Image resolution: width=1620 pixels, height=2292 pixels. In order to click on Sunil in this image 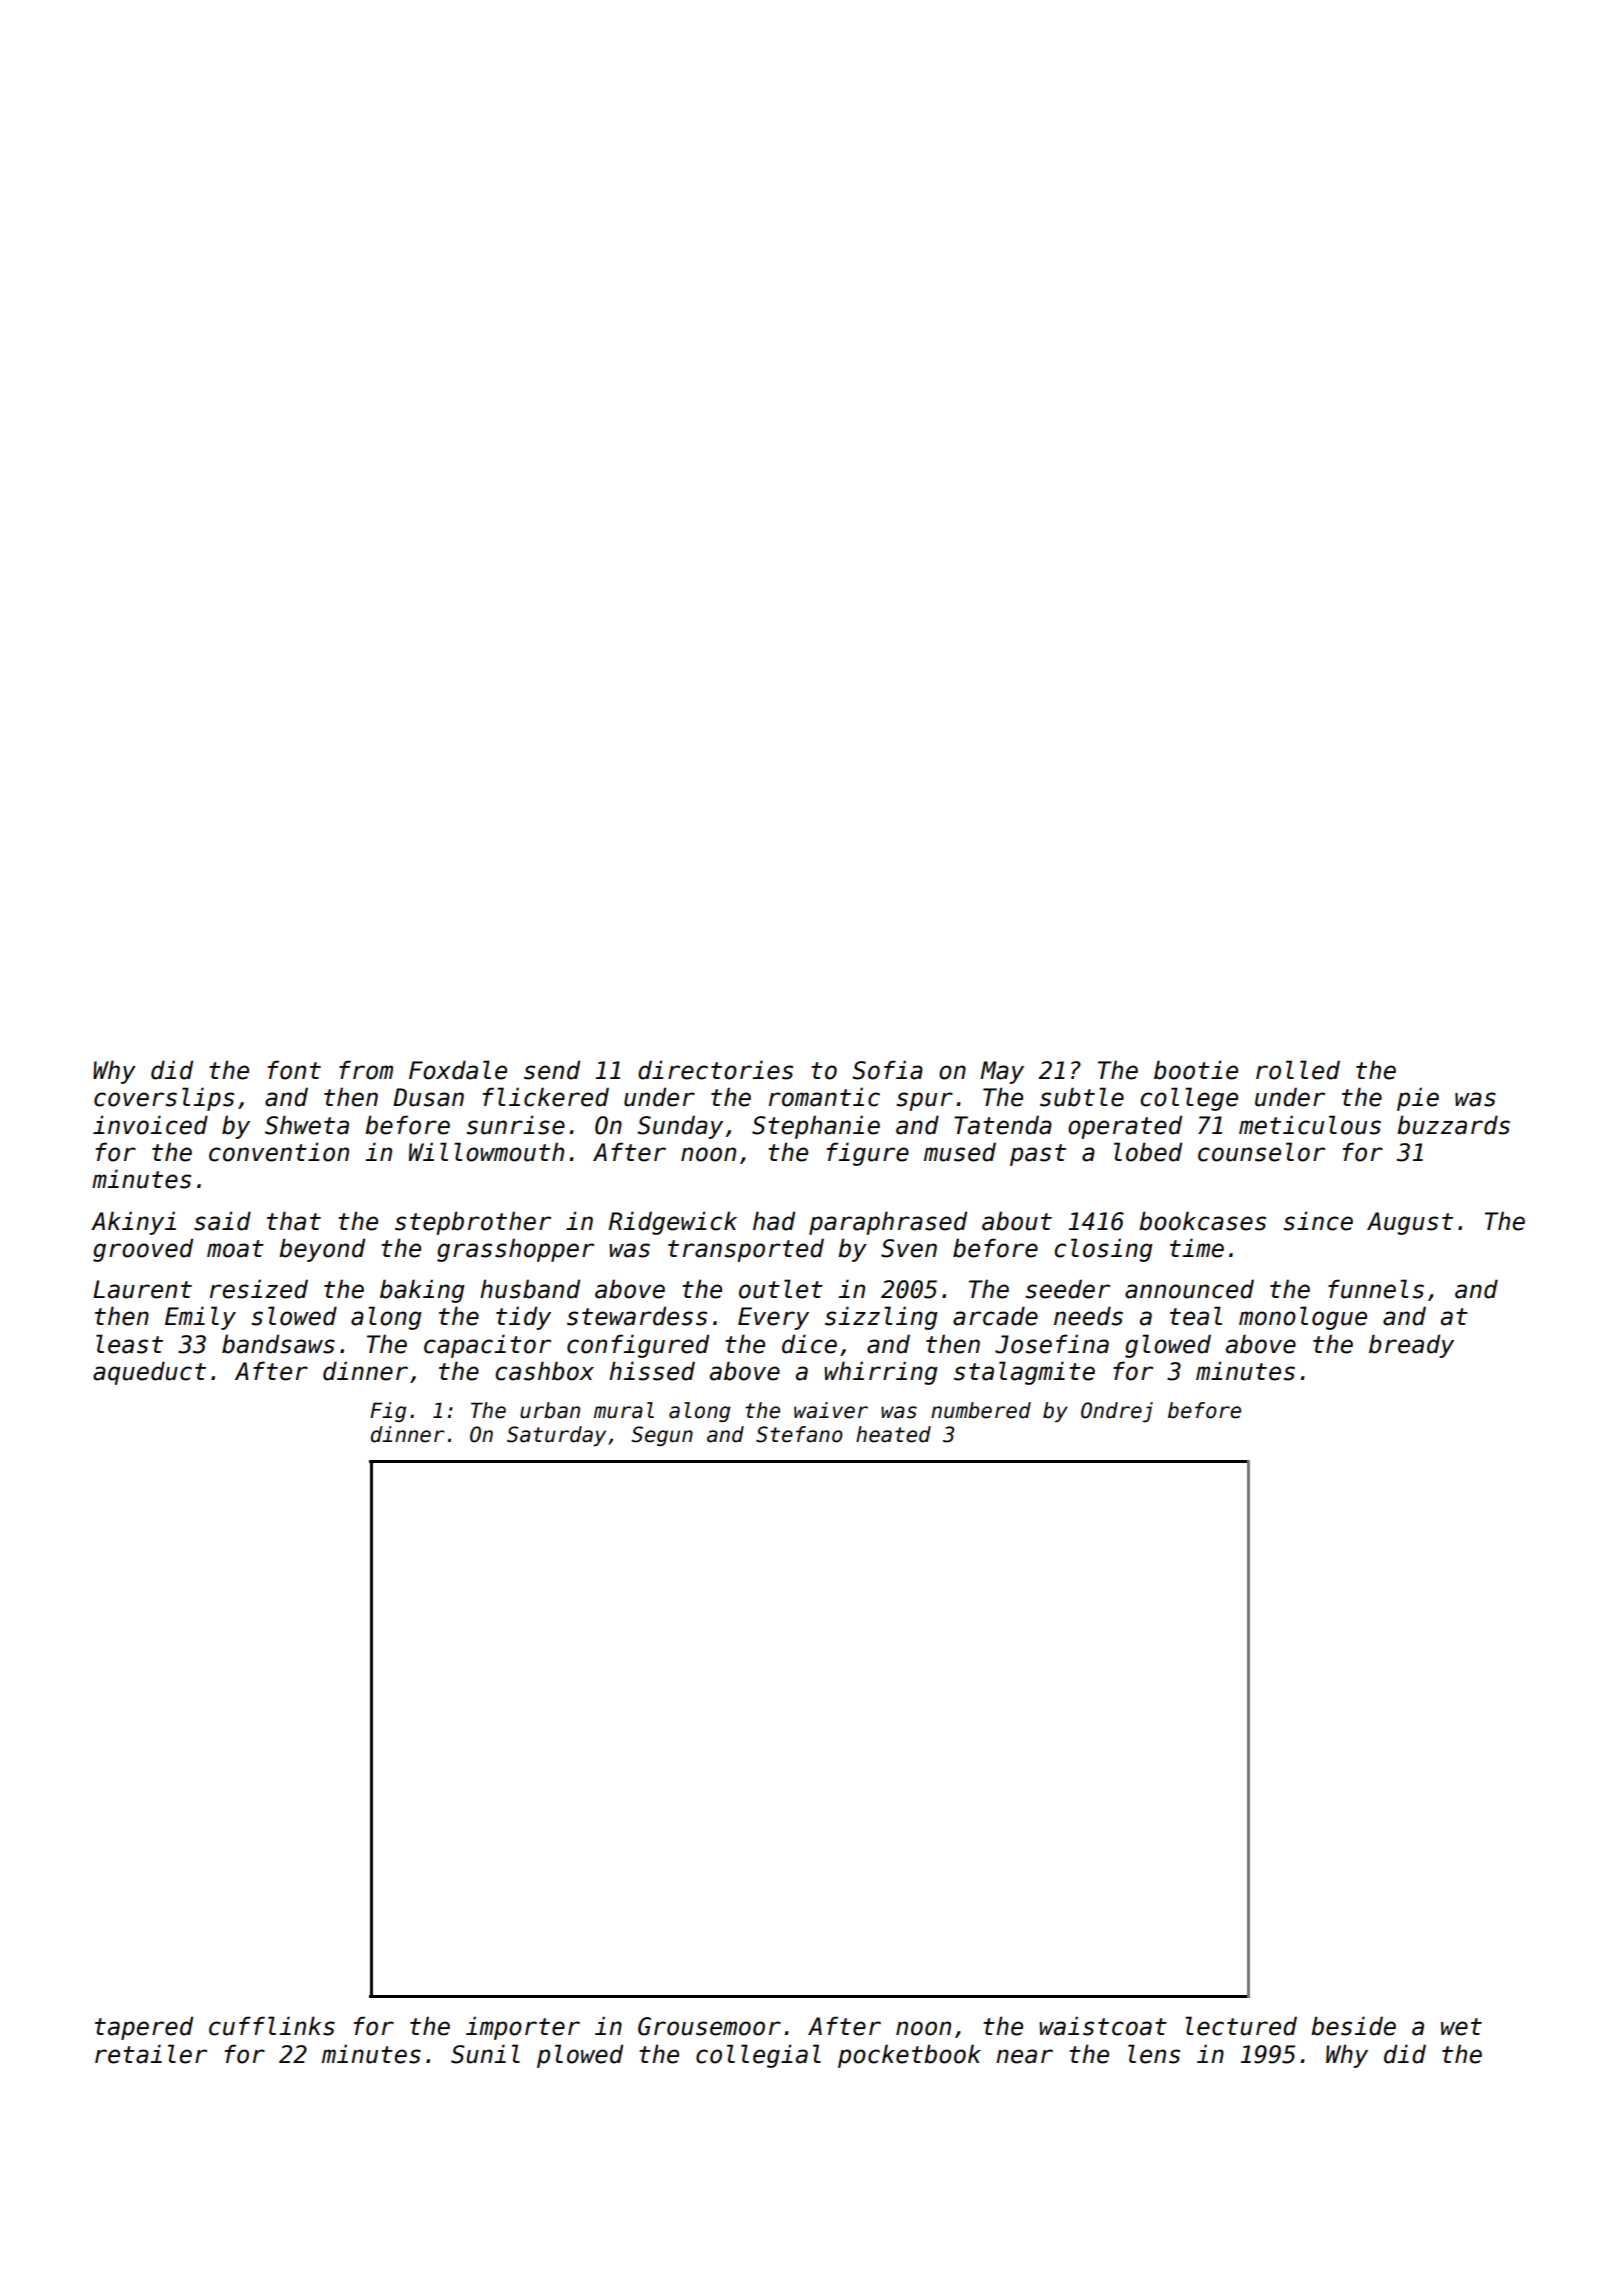, I will do `click(485, 2054)`.
